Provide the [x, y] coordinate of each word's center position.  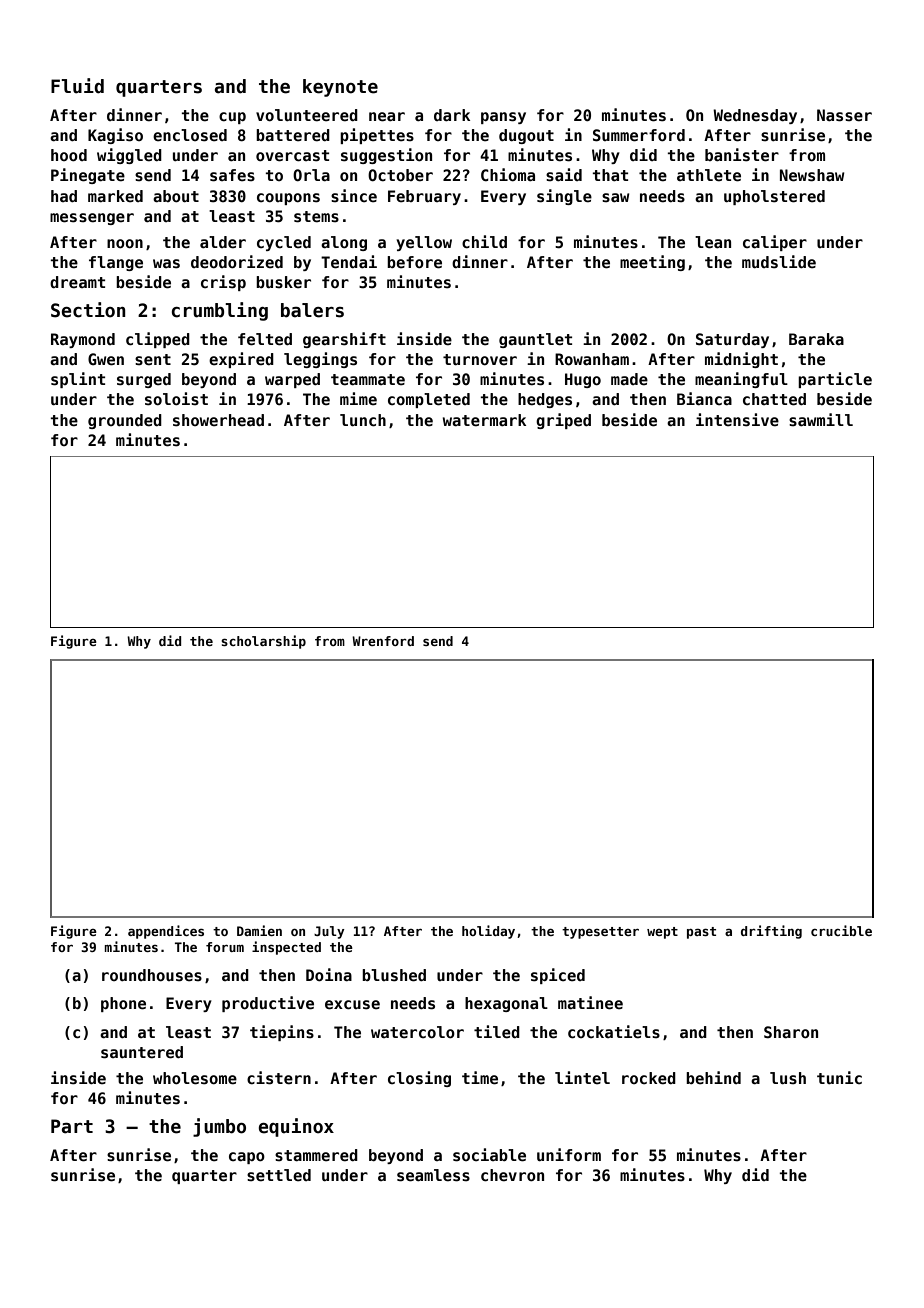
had [64, 196]
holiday [488, 932]
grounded [125, 421]
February [424, 197]
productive [268, 1004]
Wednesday [755, 116]
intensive [737, 420]
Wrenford [383, 641]
